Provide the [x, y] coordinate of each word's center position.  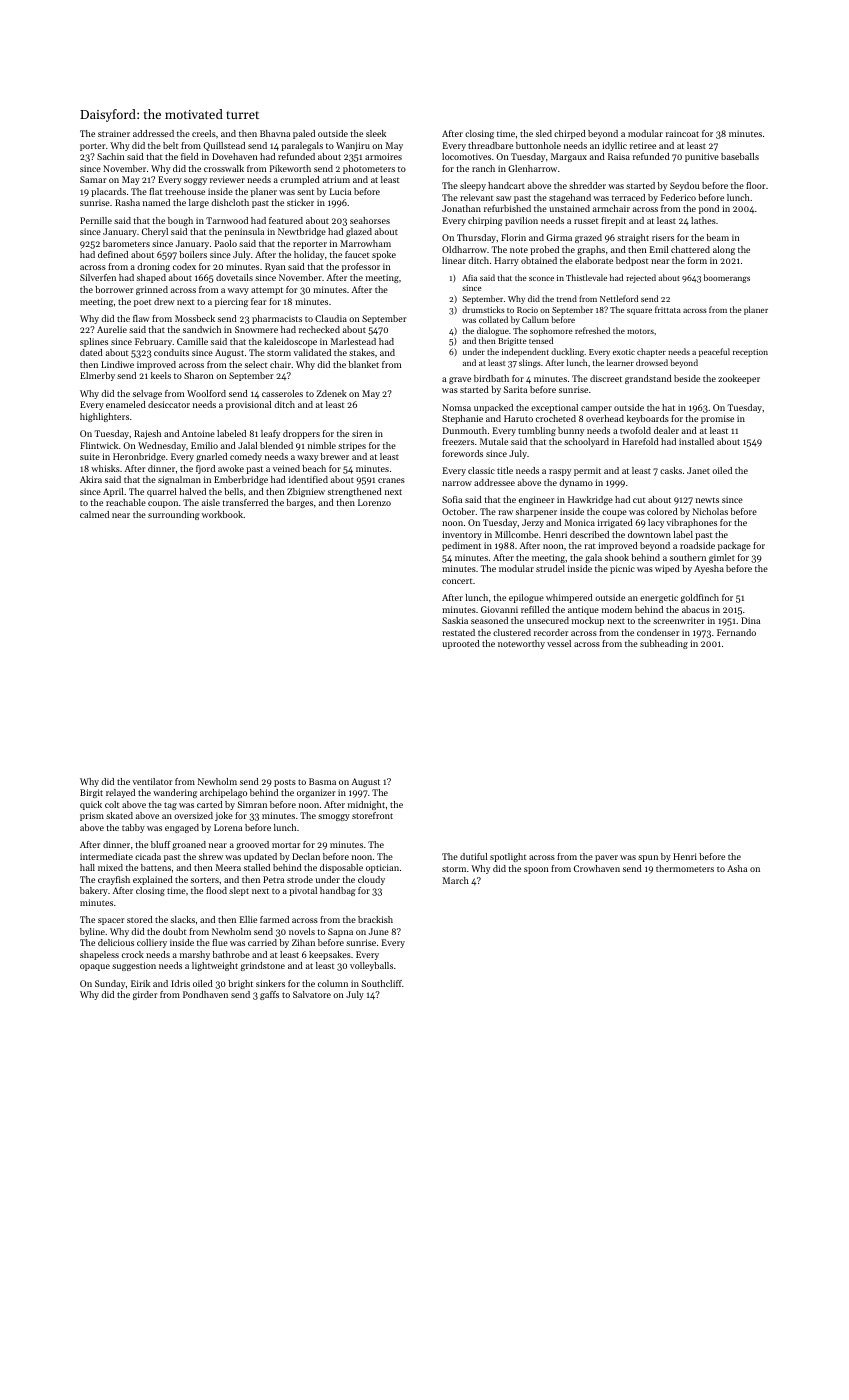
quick [91, 805]
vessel [559, 643]
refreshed [592, 330]
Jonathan [461, 208]
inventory [462, 535]
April [113, 492]
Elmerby [97, 376]
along [724, 250]
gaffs [269, 995]
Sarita [515, 389]
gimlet [722, 558]
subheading [664, 644]
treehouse [185, 191]
